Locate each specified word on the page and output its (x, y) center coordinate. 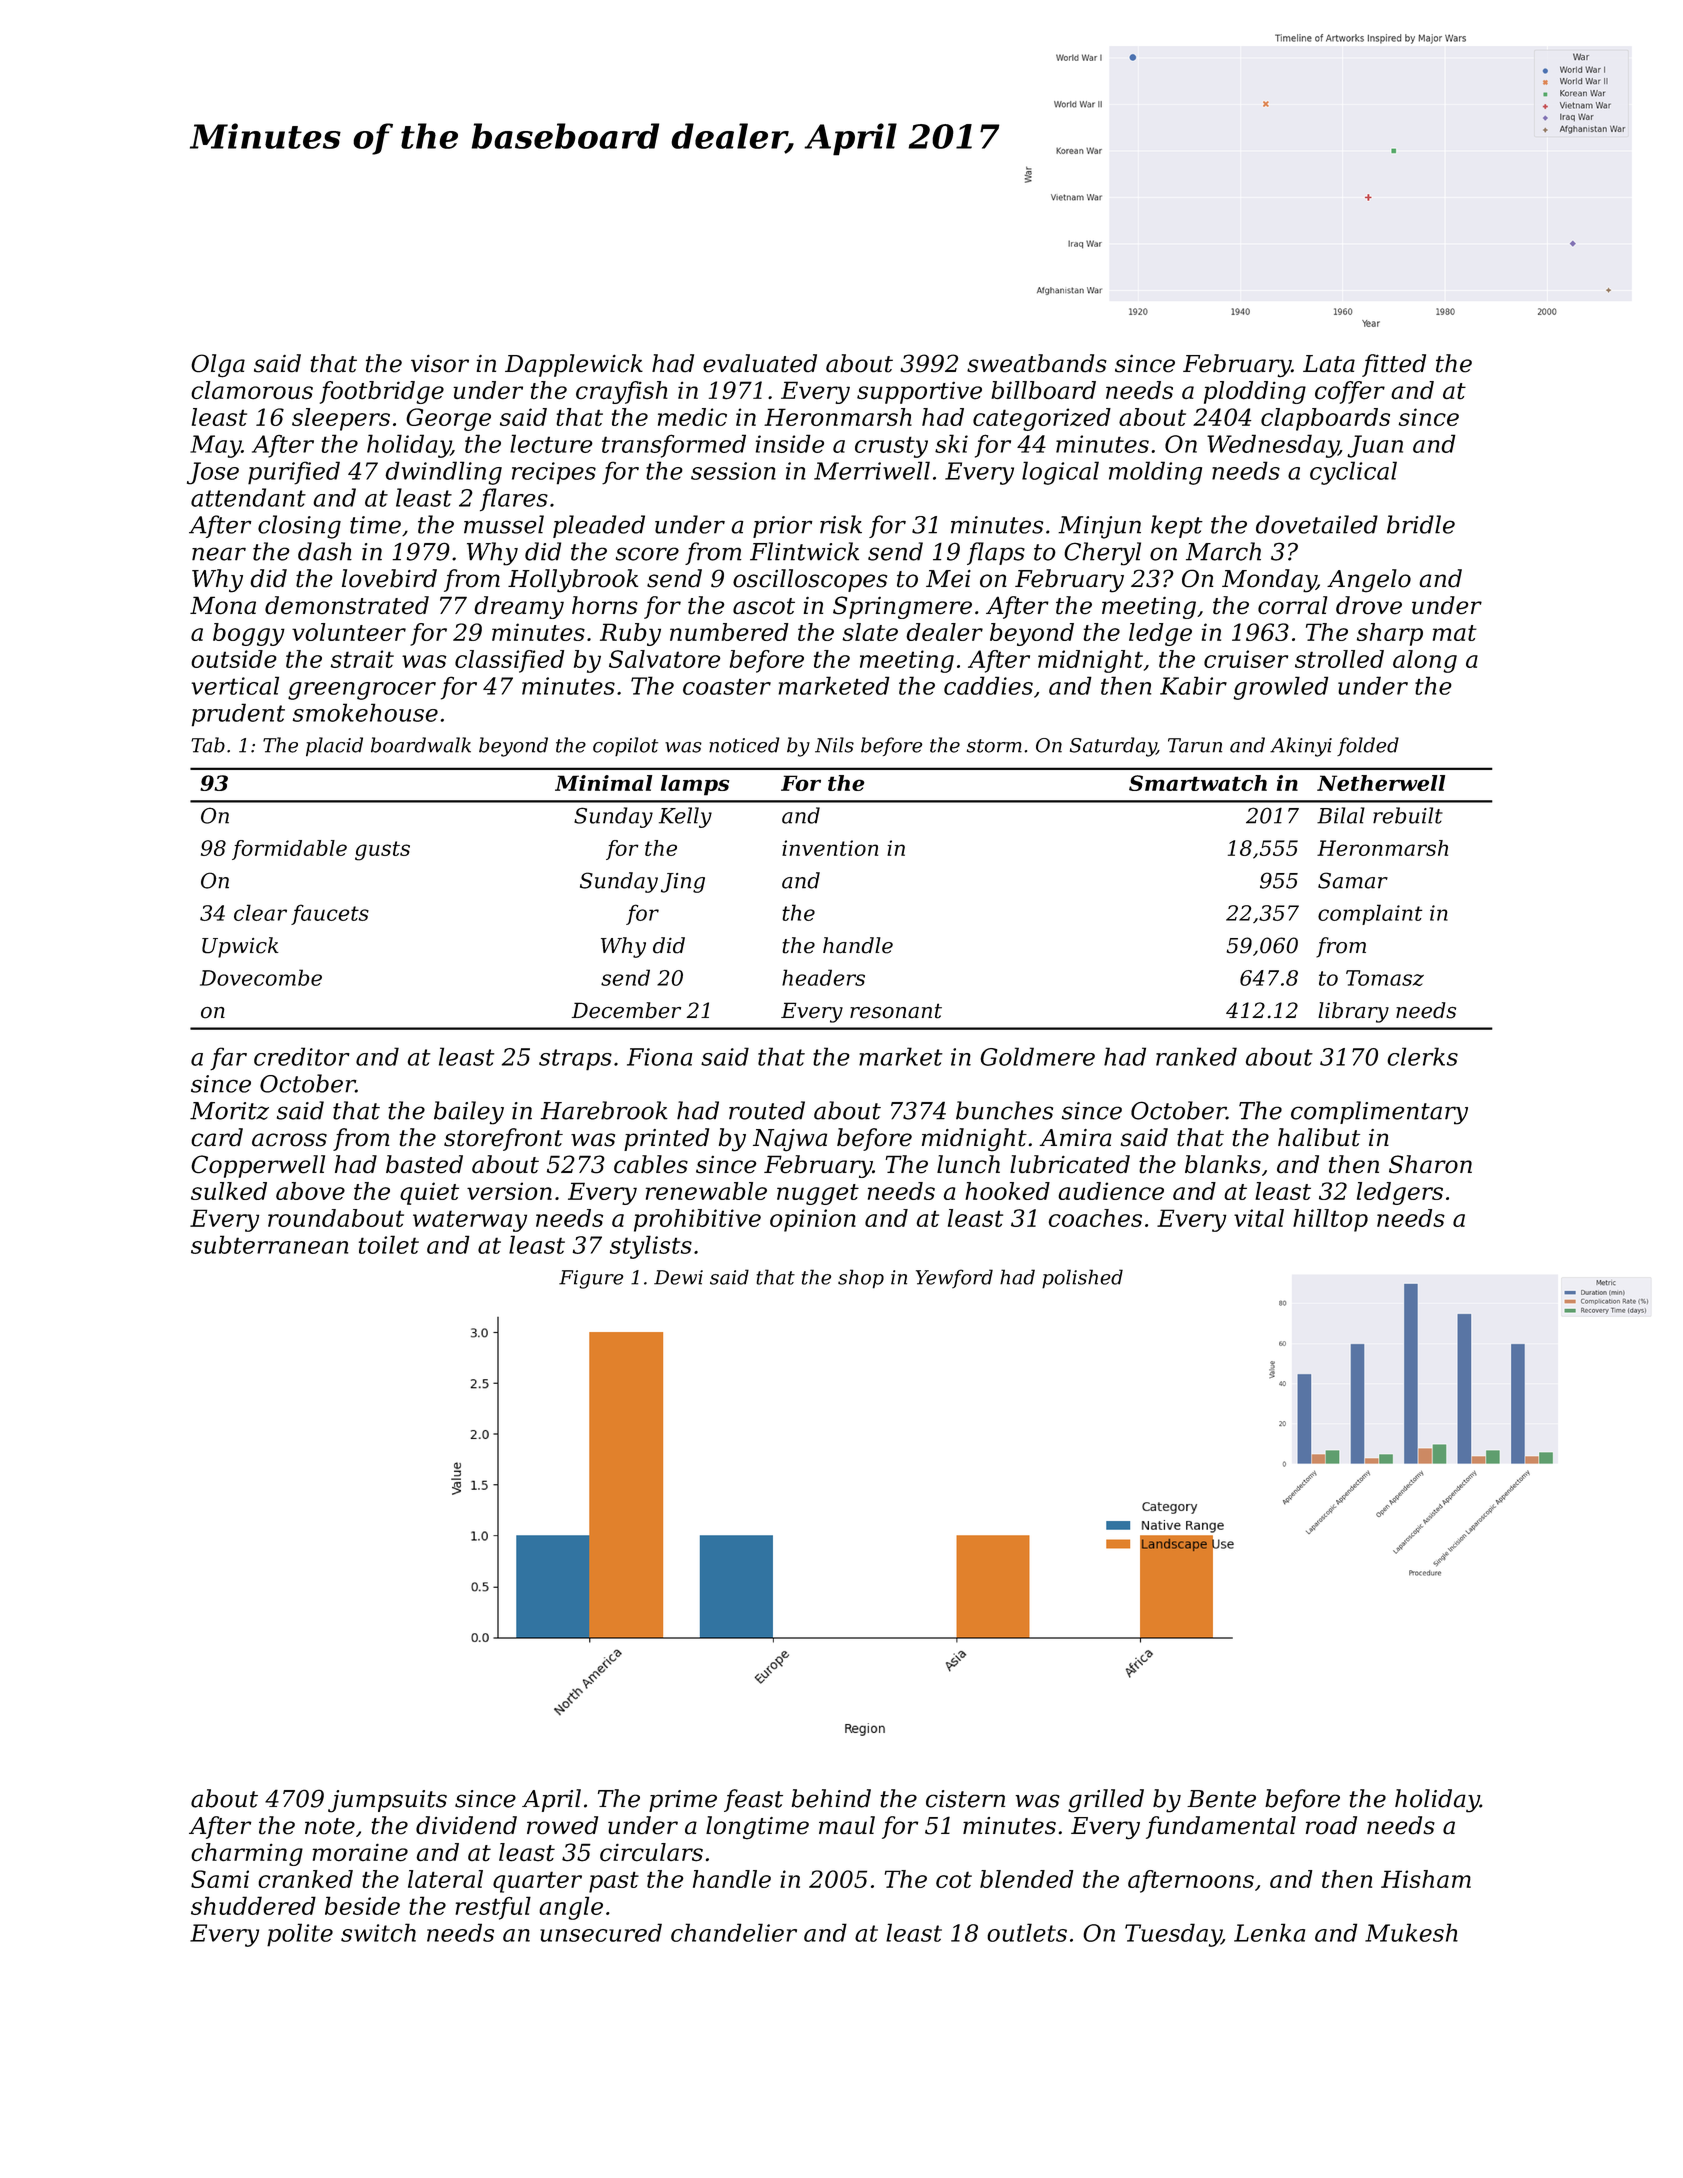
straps (575, 1060)
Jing (683, 883)
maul (847, 1825)
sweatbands (1037, 363)
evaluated (760, 363)
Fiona (659, 1057)
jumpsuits (387, 1801)
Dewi (678, 1277)
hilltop (1330, 1220)
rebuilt (1408, 815)
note (330, 1826)
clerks (1422, 1056)
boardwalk (421, 745)
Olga (218, 366)
